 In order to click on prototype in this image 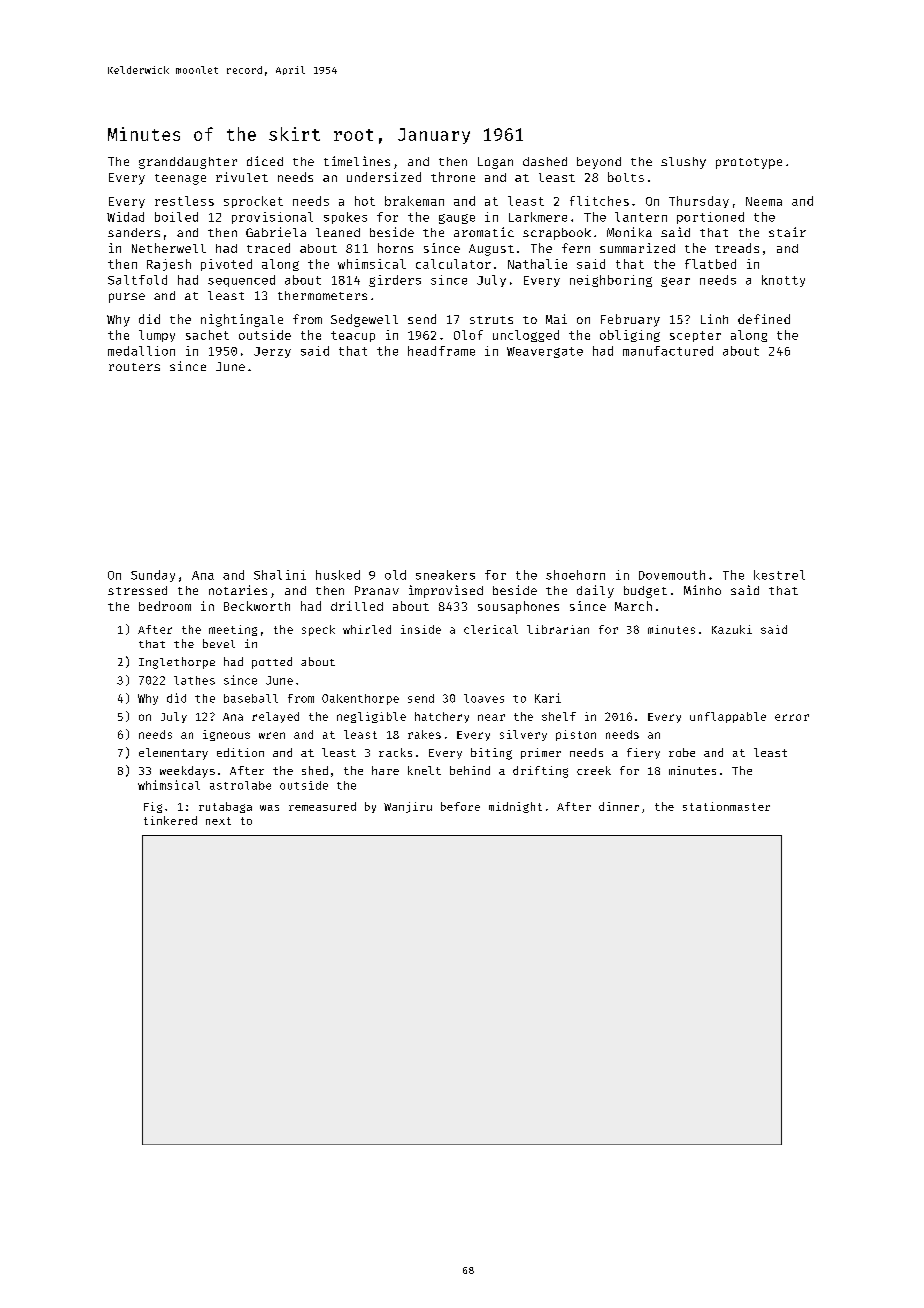, I will do `click(749, 163)`.
